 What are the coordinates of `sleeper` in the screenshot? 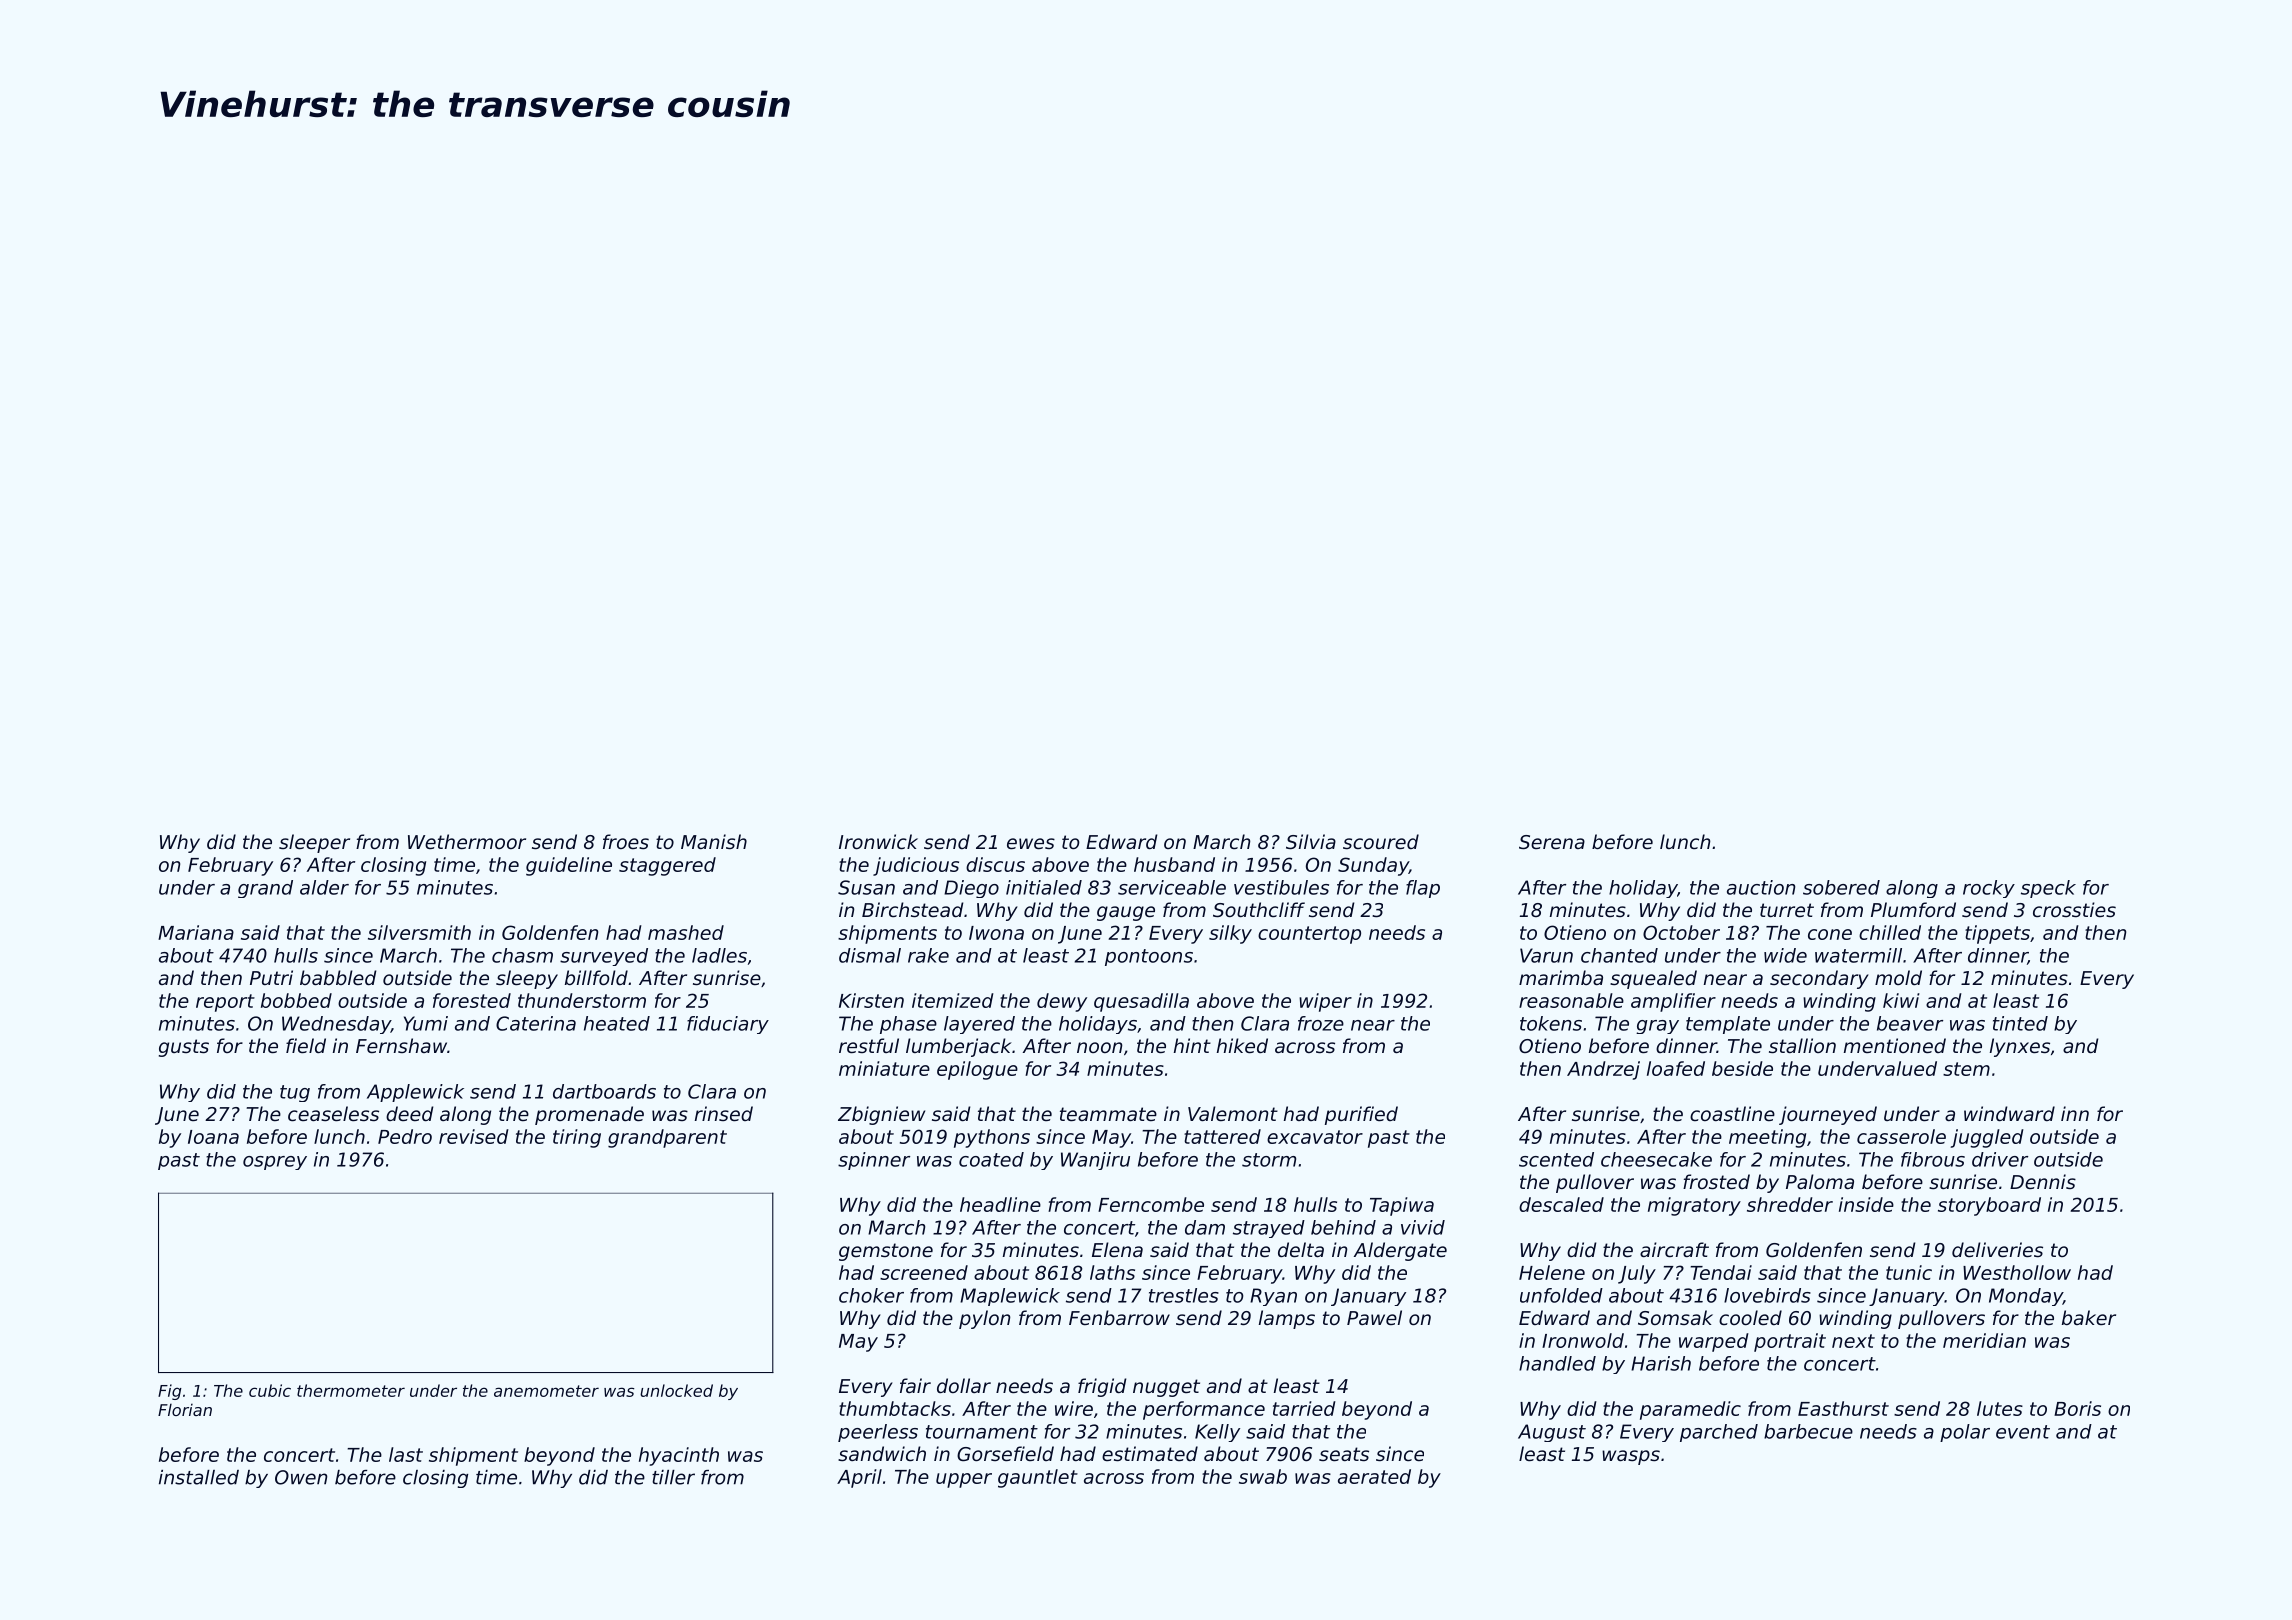 It's located at (314, 843).
